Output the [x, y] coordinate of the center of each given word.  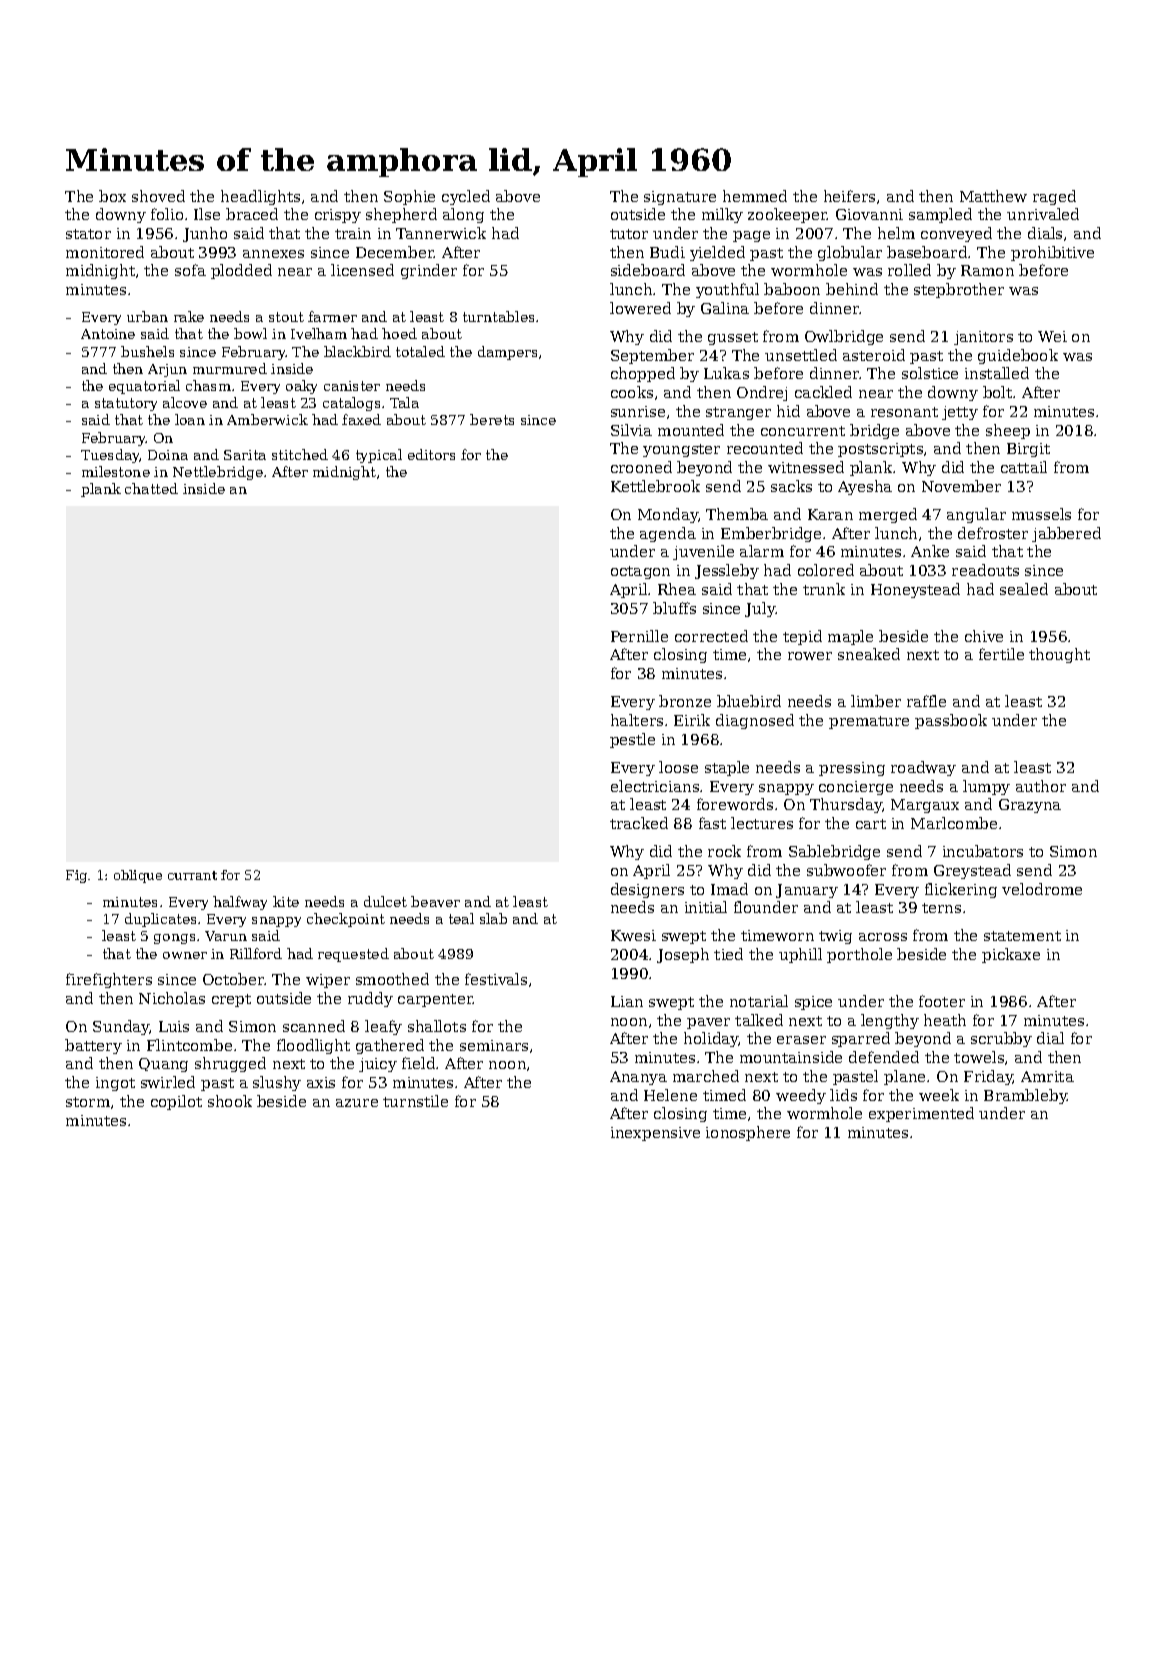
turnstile [415, 1101]
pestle [632, 740]
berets [492, 419]
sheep [1008, 431]
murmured [230, 368]
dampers [507, 353]
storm [88, 1102]
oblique [138, 876]
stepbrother [959, 290]
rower [810, 656]
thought [1059, 655]
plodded [241, 271]
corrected [711, 636]
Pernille [639, 636]
